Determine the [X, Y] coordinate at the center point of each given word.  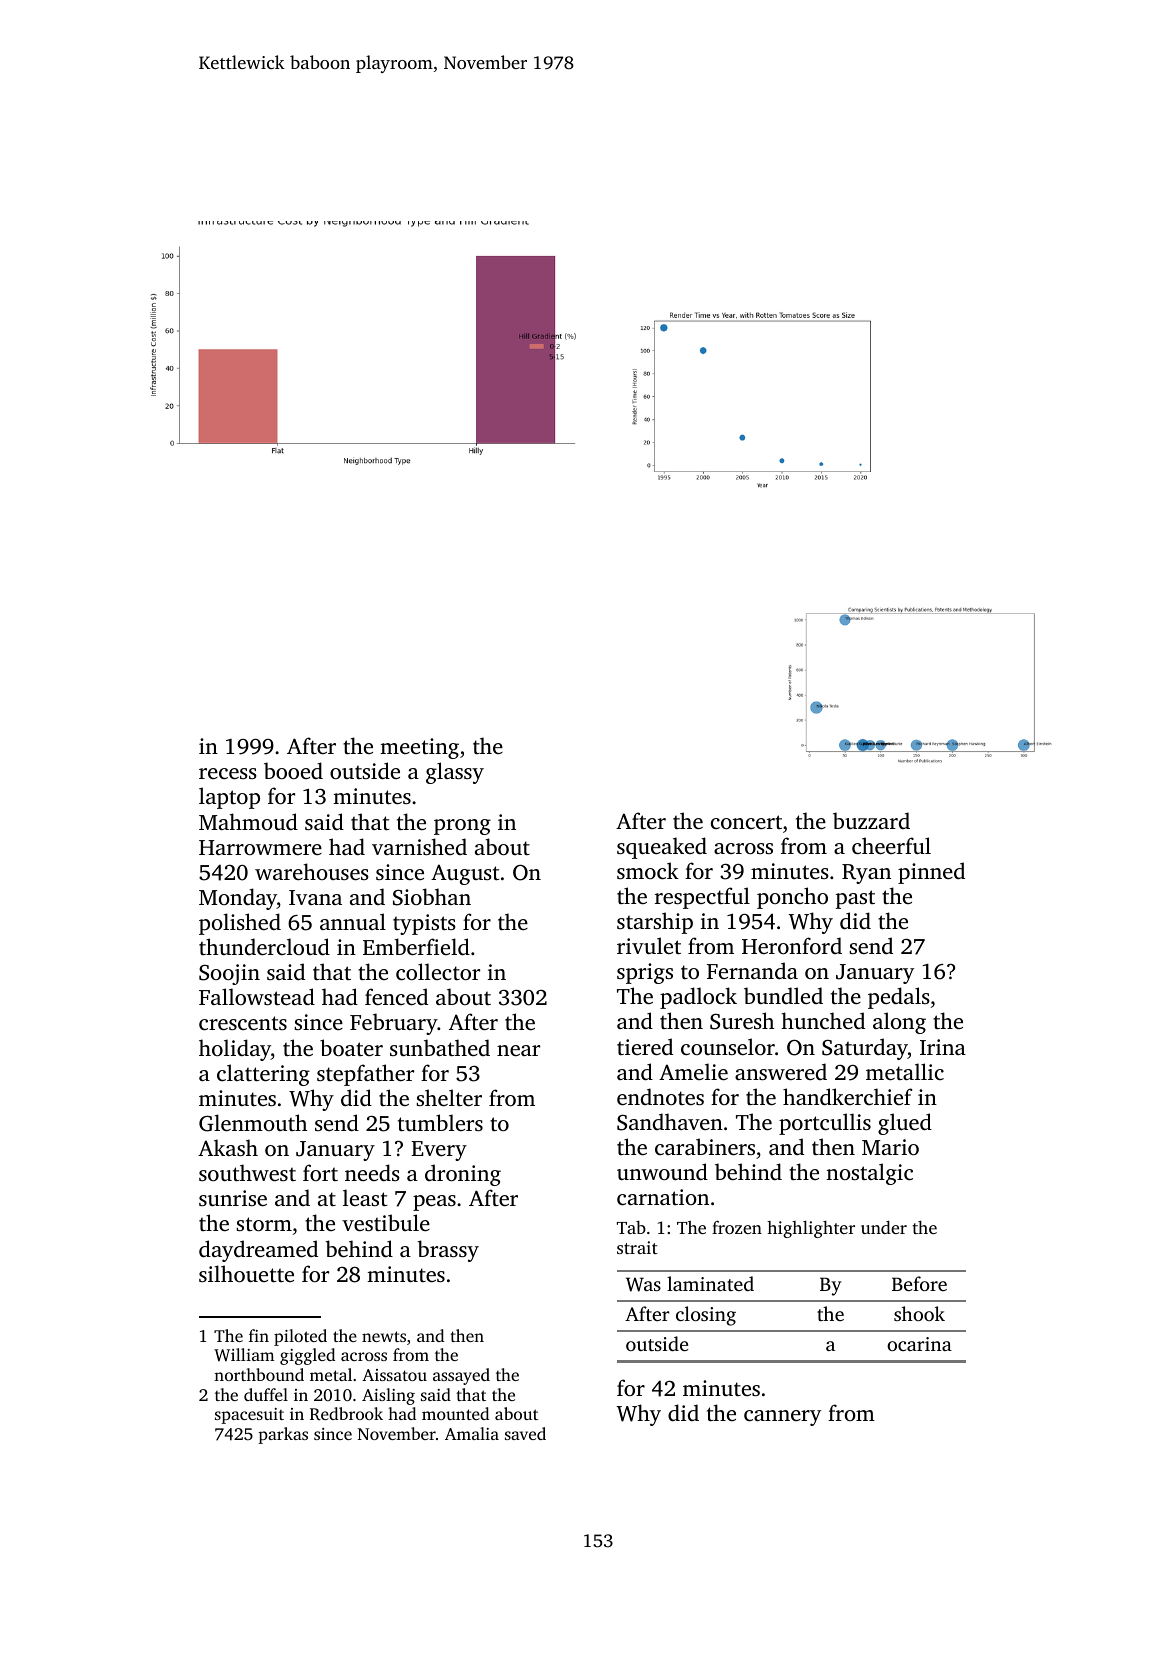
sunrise [233, 1198]
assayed [461, 1376]
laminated [710, 1283]
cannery [782, 1418]
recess [228, 773]
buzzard [871, 820]
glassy [455, 773]
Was [643, 1284]
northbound [259, 1374]
